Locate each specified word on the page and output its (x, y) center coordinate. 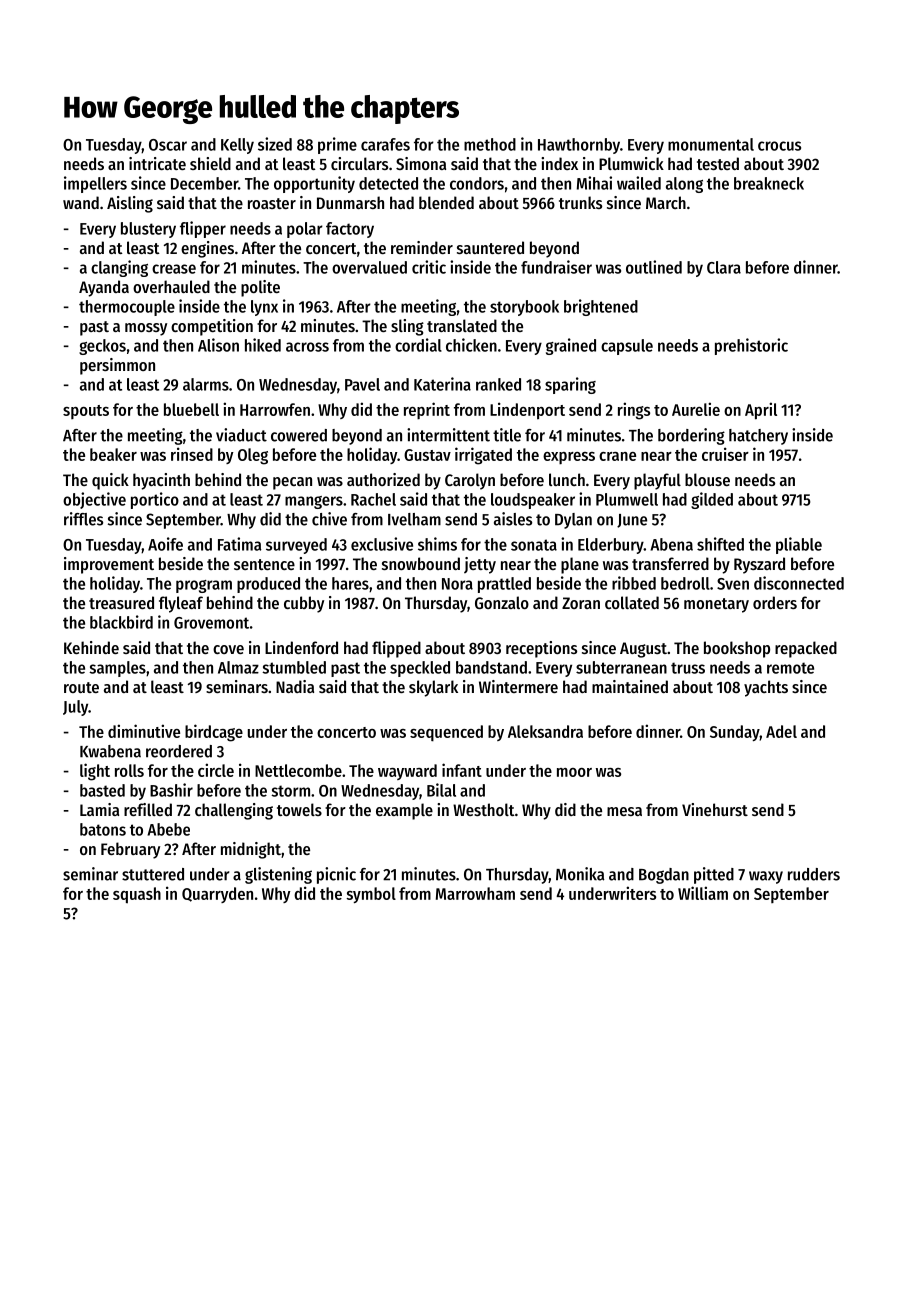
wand (81, 202)
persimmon (117, 366)
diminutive (144, 731)
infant (462, 770)
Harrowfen (275, 409)
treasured (121, 602)
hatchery (758, 437)
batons (103, 829)
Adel (781, 731)
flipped (396, 649)
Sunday (735, 733)
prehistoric (751, 346)
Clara (724, 267)
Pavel (362, 384)
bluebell (191, 409)
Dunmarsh (350, 202)
